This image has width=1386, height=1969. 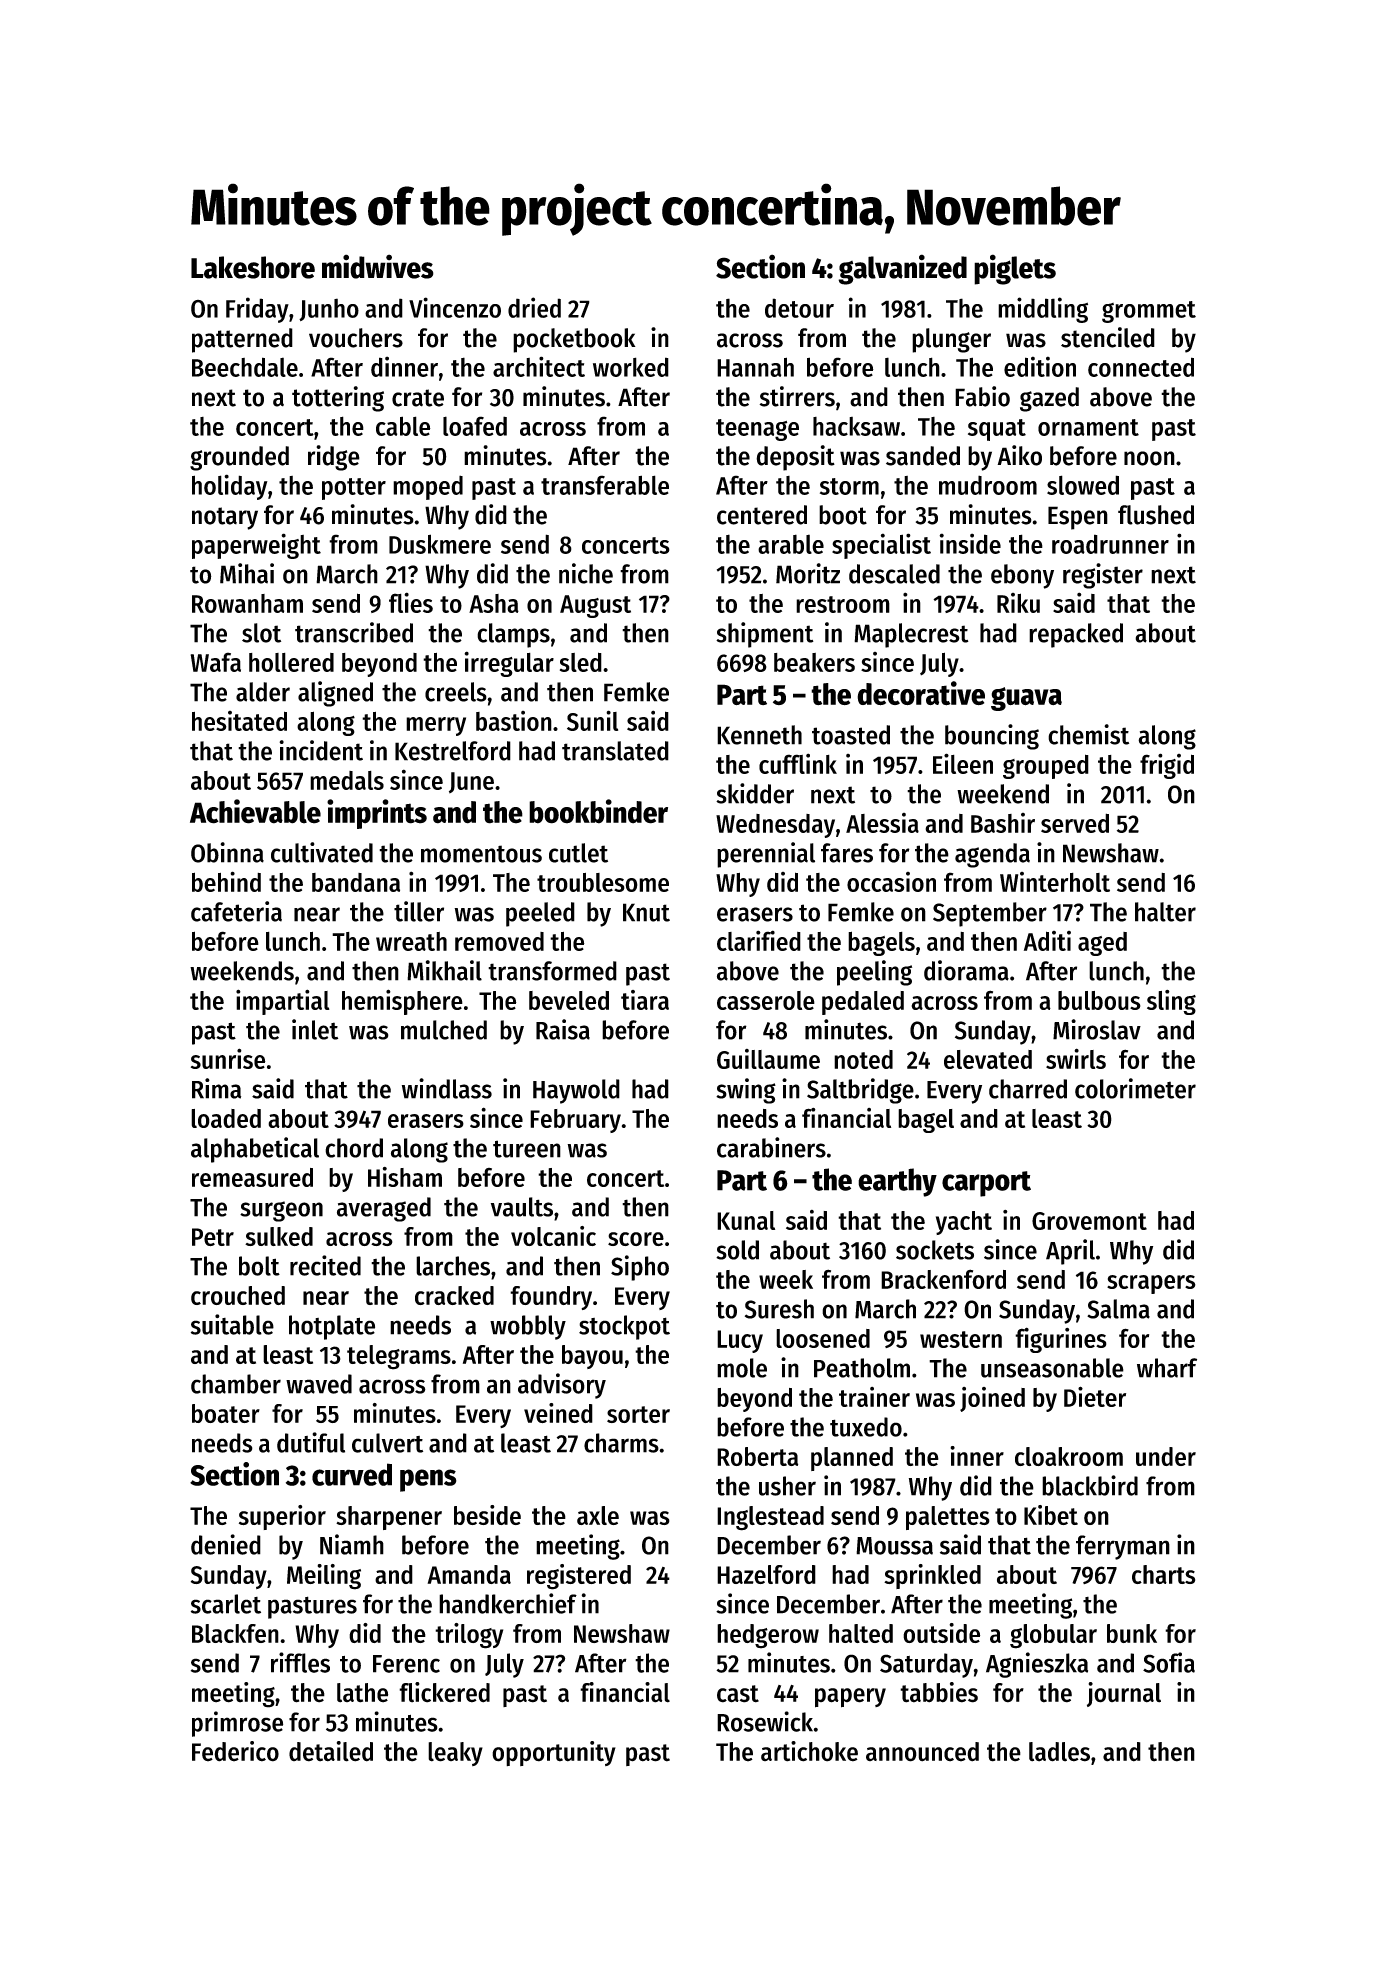 I want to click on cast, so click(x=738, y=1694).
